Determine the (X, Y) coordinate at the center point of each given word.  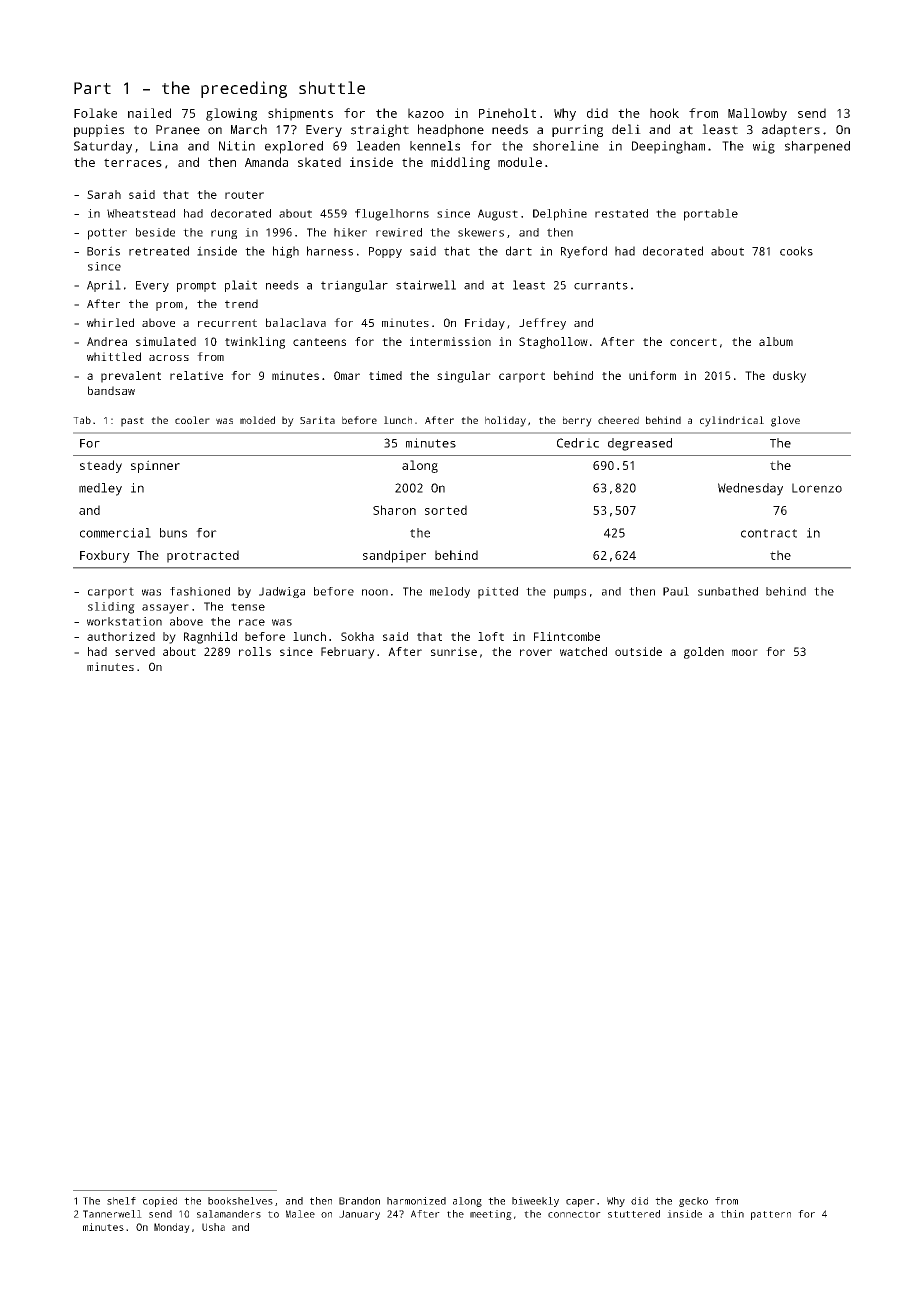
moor (745, 652)
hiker (350, 232)
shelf (121, 1201)
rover (536, 652)
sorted (446, 510)
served (135, 651)
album (776, 341)
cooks (796, 251)
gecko (693, 1202)
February (348, 653)
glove (785, 421)
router (244, 195)
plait (241, 286)
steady (101, 466)
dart (519, 251)
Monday (172, 1228)
